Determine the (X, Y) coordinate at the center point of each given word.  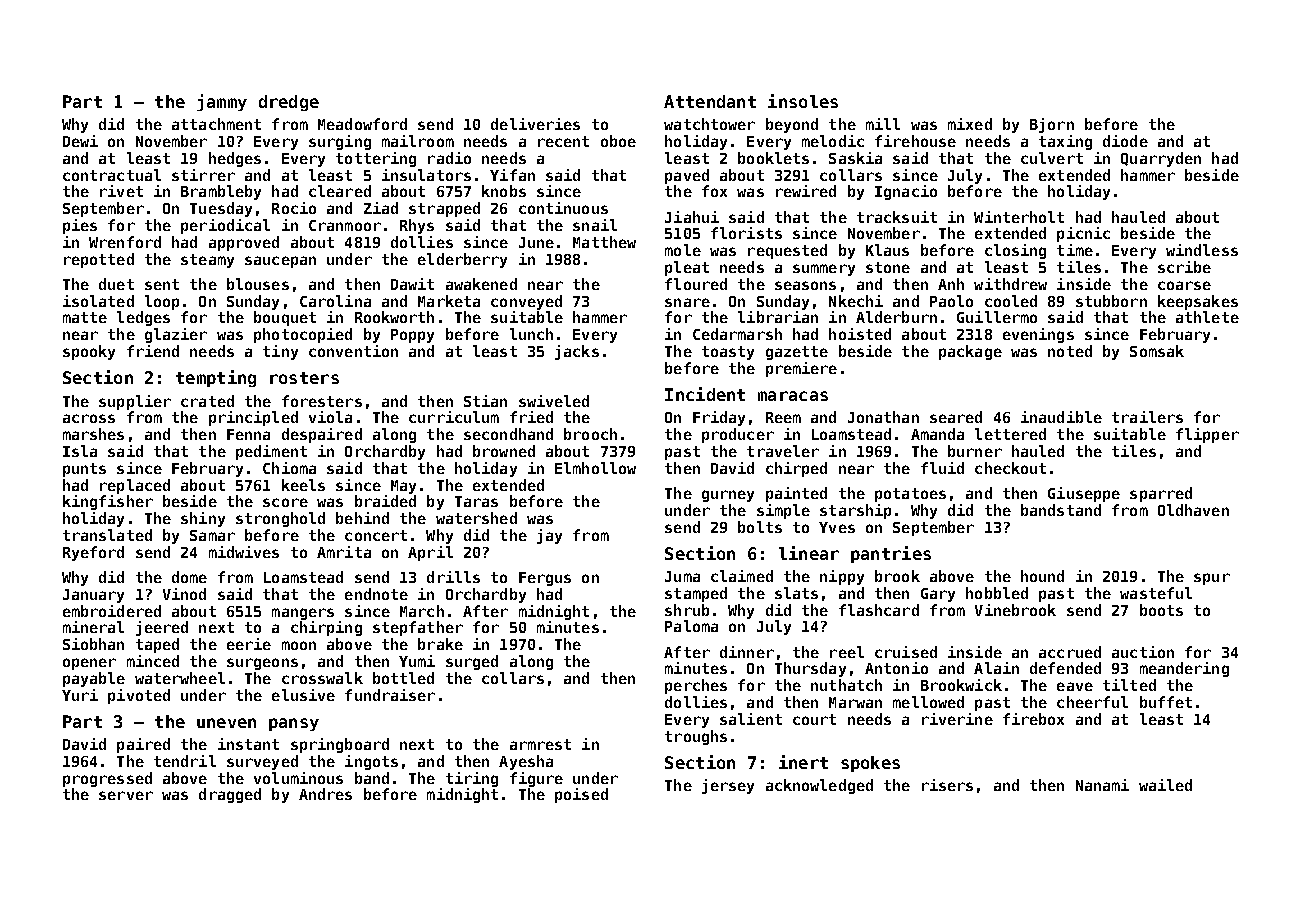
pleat (687, 268)
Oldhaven (1193, 510)
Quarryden (1161, 159)
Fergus (545, 579)
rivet (121, 191)
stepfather (418, 628)
